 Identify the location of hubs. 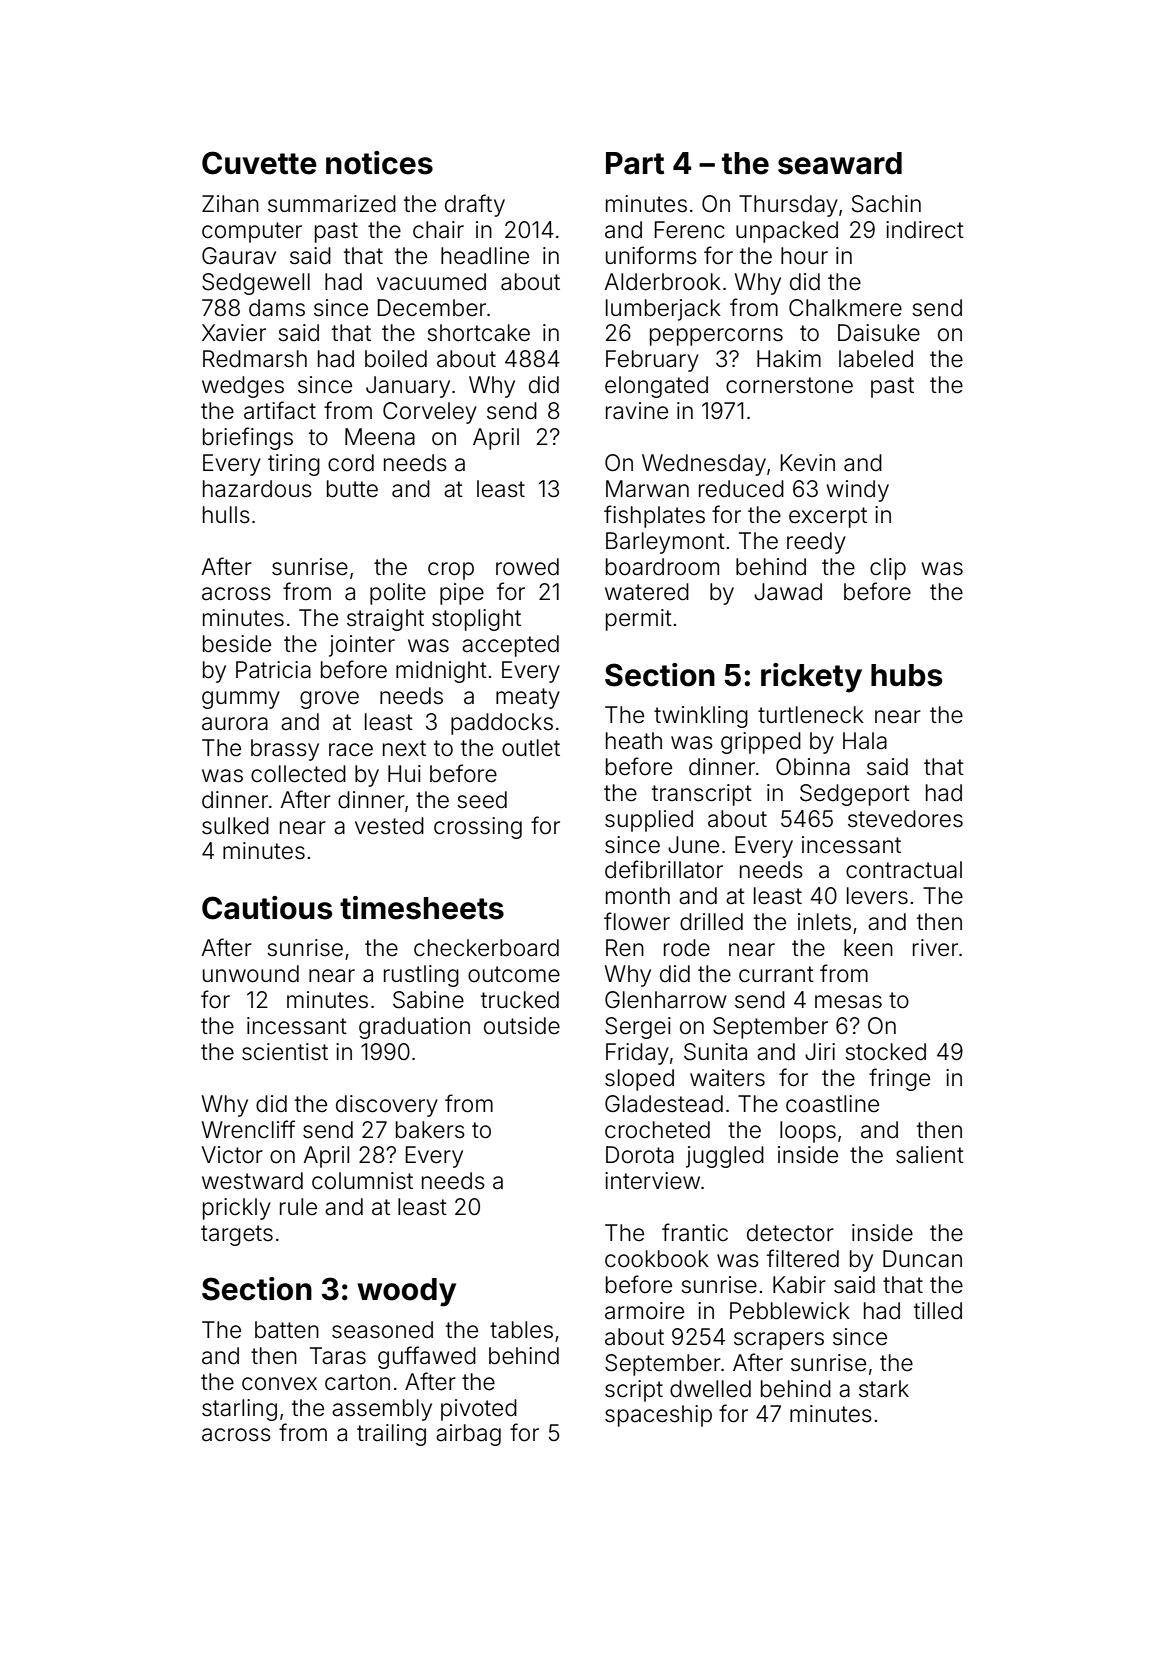
(906, 675).
